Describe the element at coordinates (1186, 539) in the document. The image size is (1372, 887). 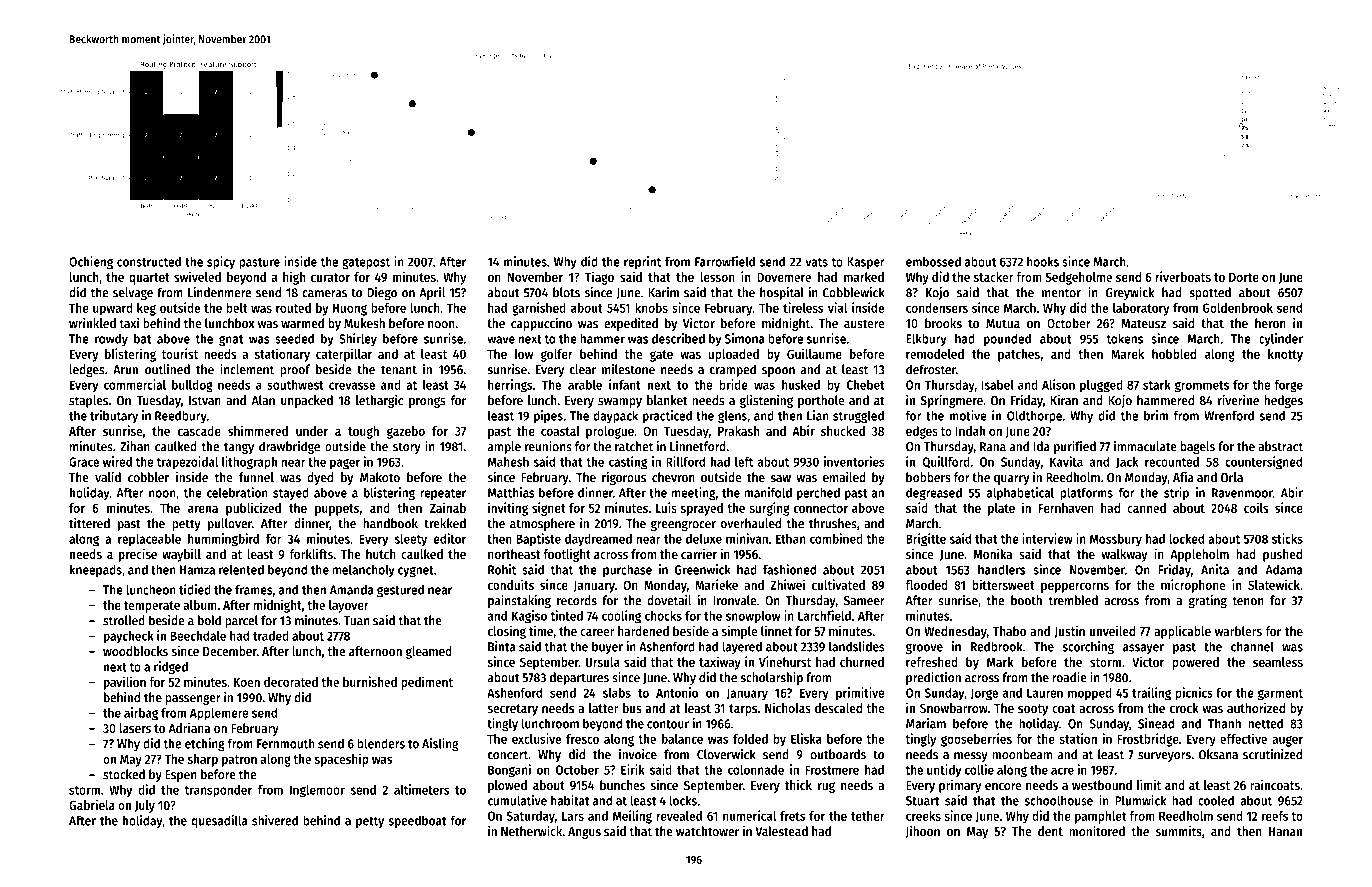
I see `locked` at that location.
